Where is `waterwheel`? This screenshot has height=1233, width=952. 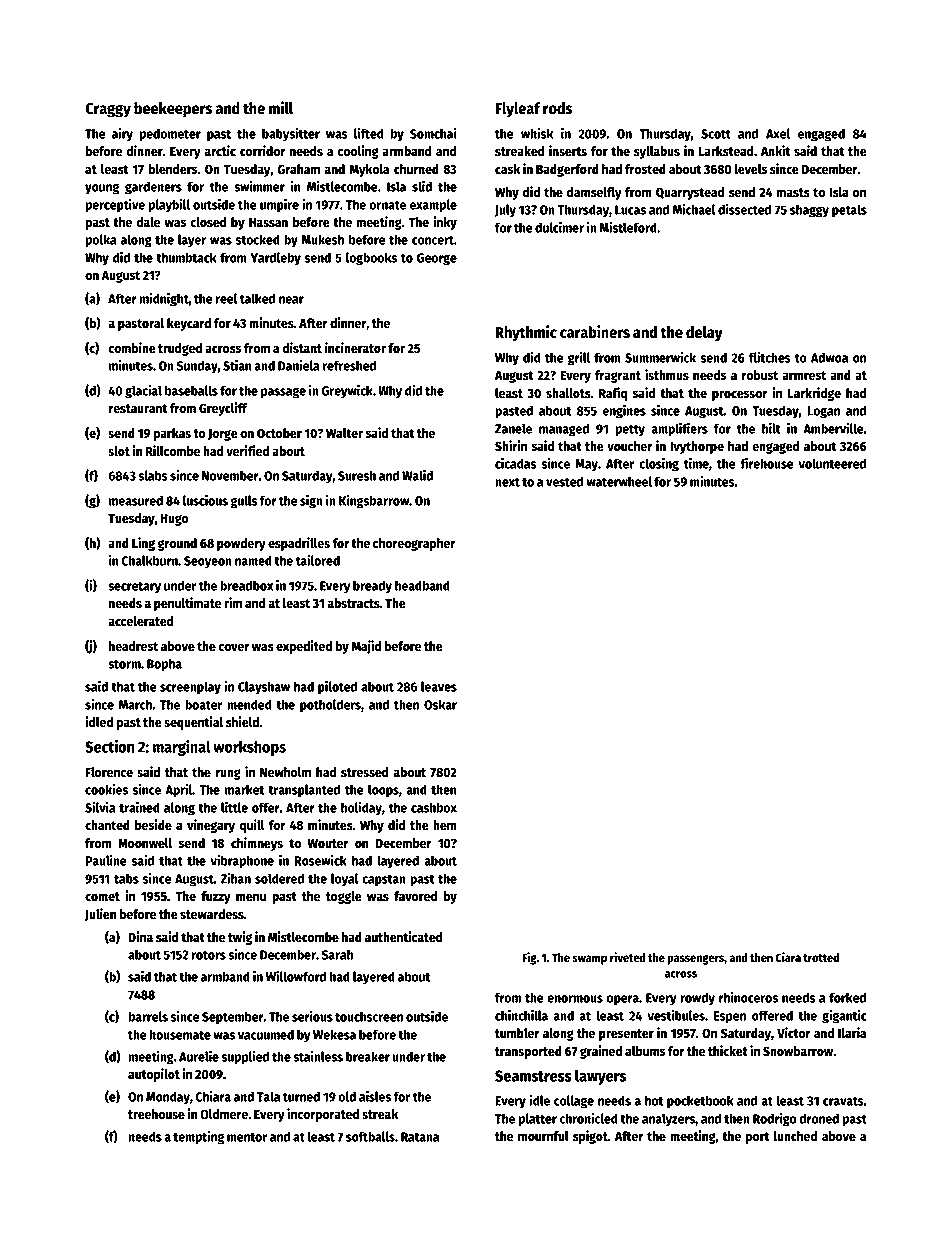
waterwheel is located at coordinates (619, 481).
